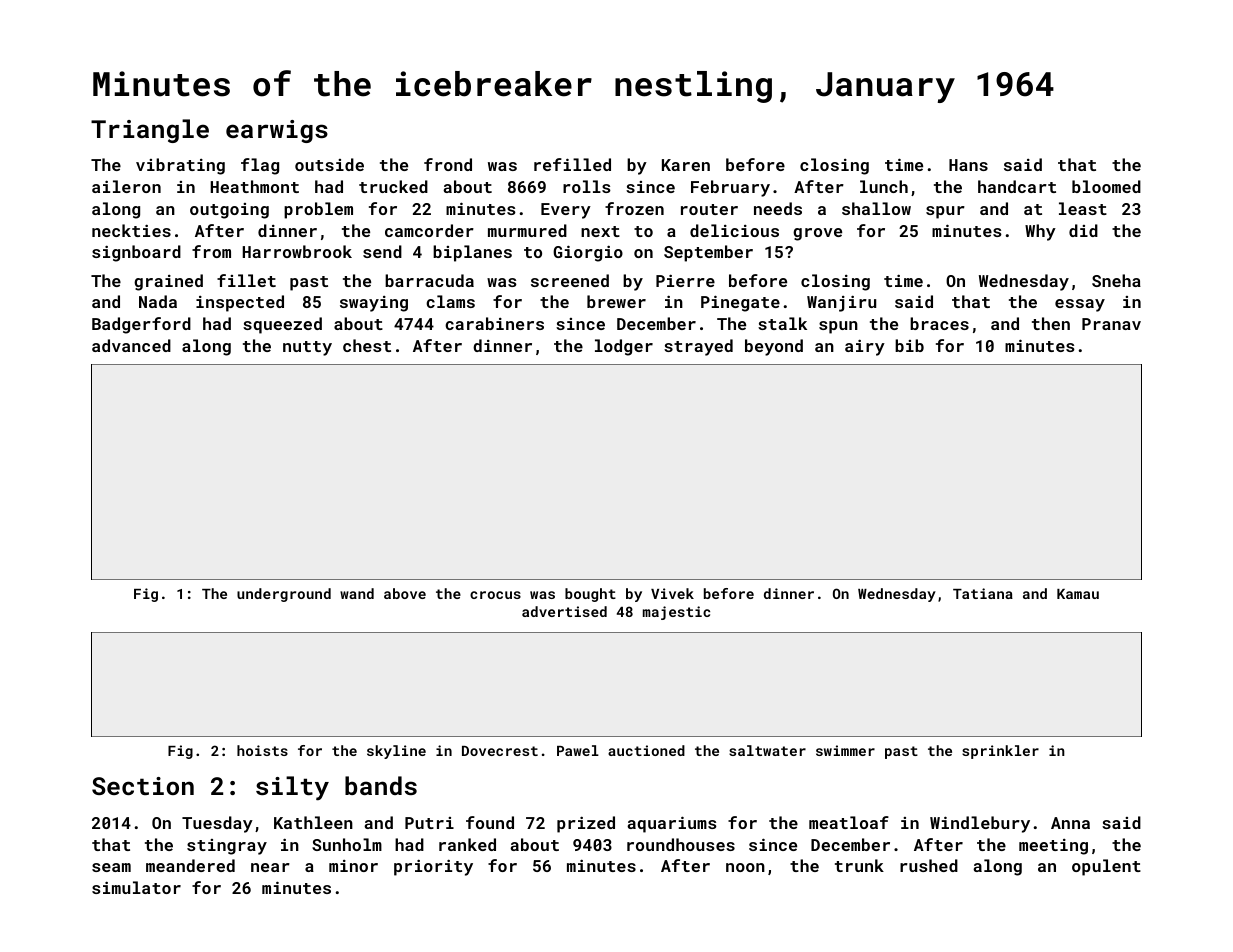  I want to click on sprinkler, so click(1000, 752).
